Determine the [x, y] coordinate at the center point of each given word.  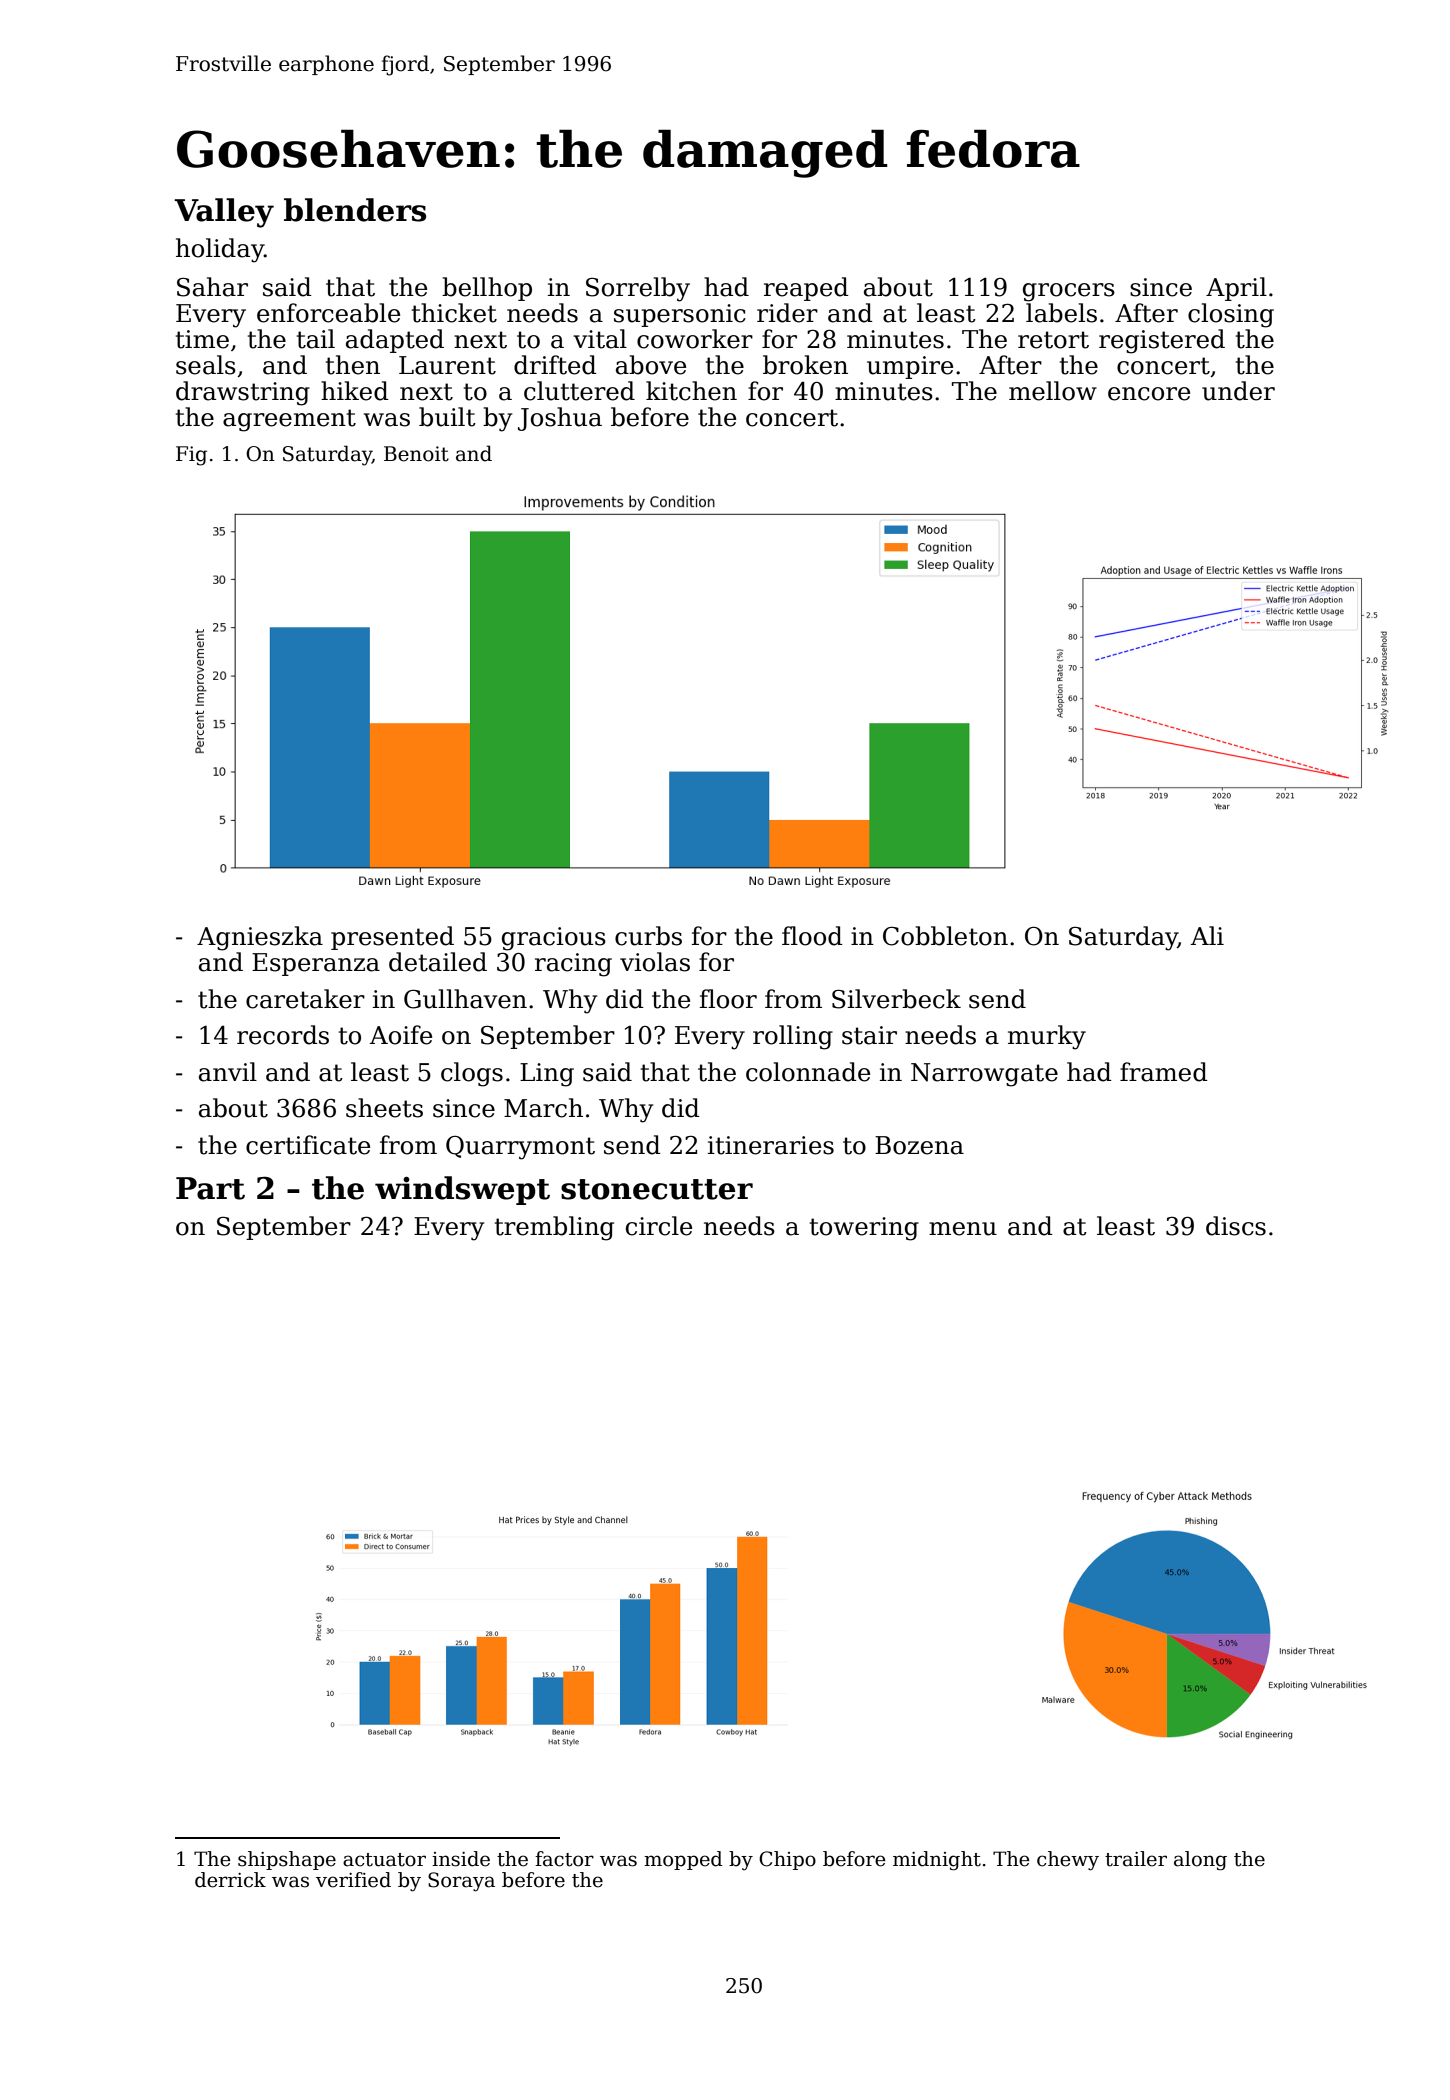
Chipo [787, 1860]
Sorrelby [638, 289]
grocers [1069, 292]
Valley [224, 213]
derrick [230, 1880]
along [1200, 1861]
